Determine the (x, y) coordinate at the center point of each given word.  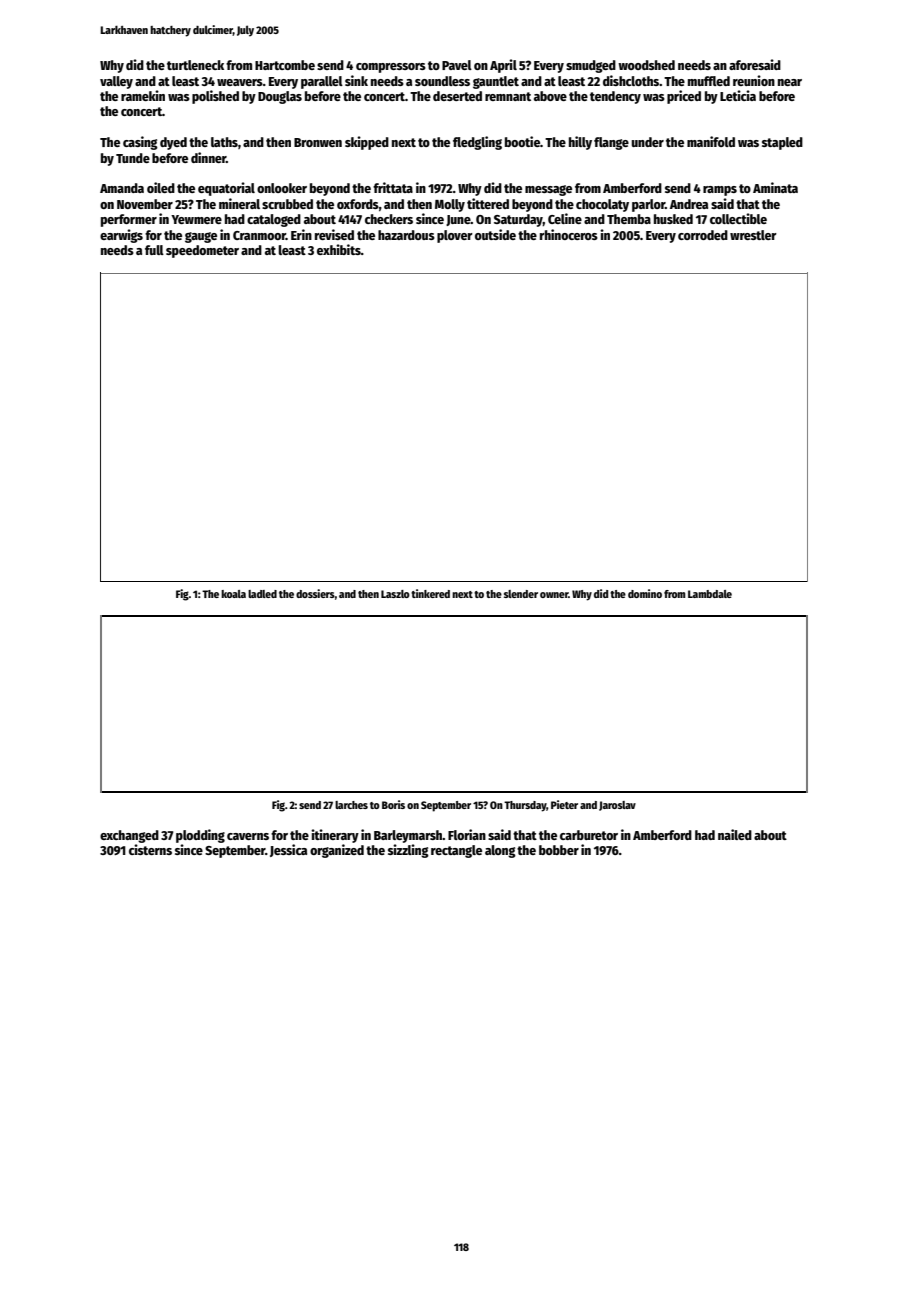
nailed (735, 834)
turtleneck (195, 65)
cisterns (150, 849)
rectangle (456, 851)
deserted (457, 96)
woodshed (646, 65)
